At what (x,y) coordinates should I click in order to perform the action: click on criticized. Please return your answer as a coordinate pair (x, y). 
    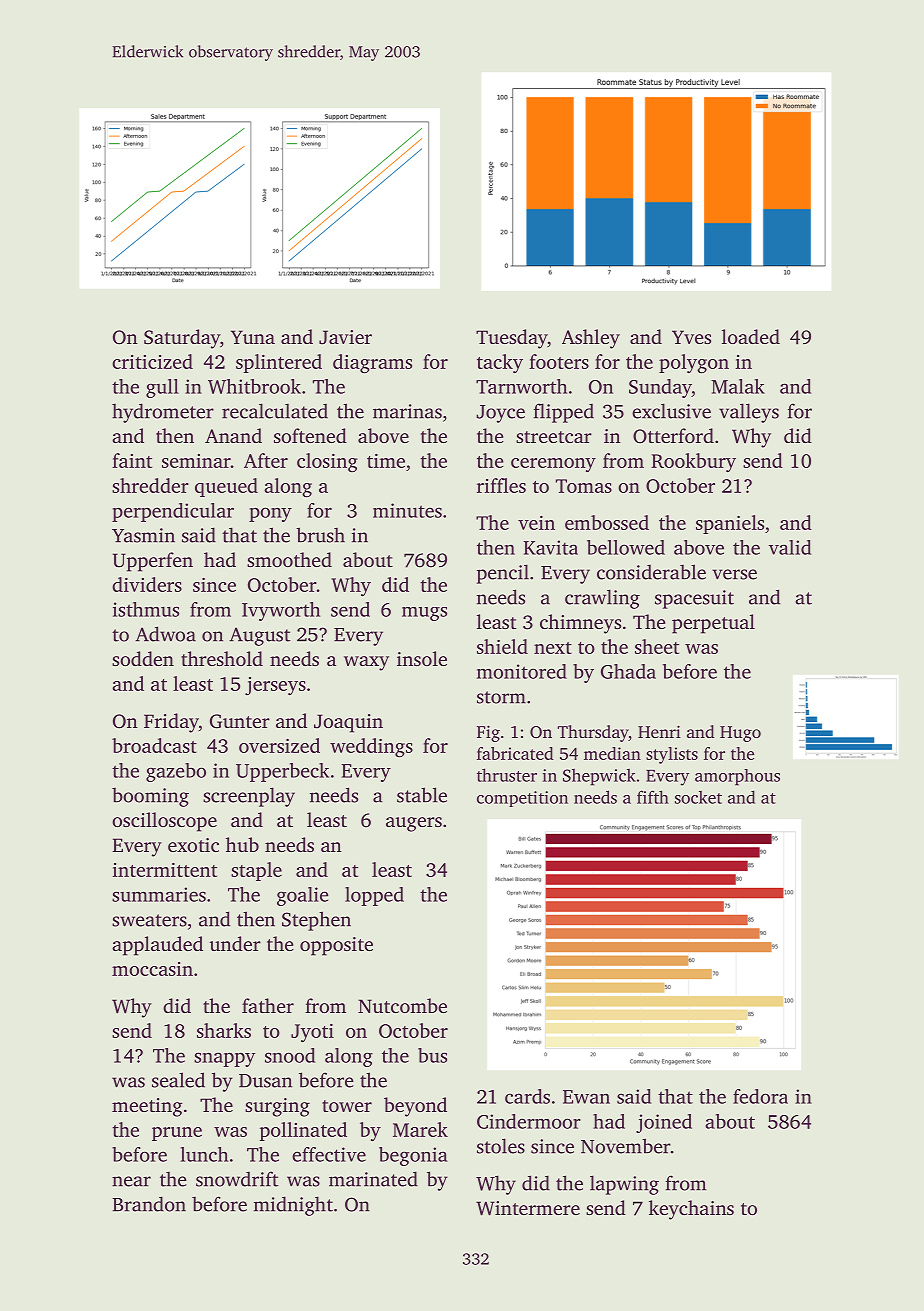
    Looking at the image, I should click on (152, 361).
